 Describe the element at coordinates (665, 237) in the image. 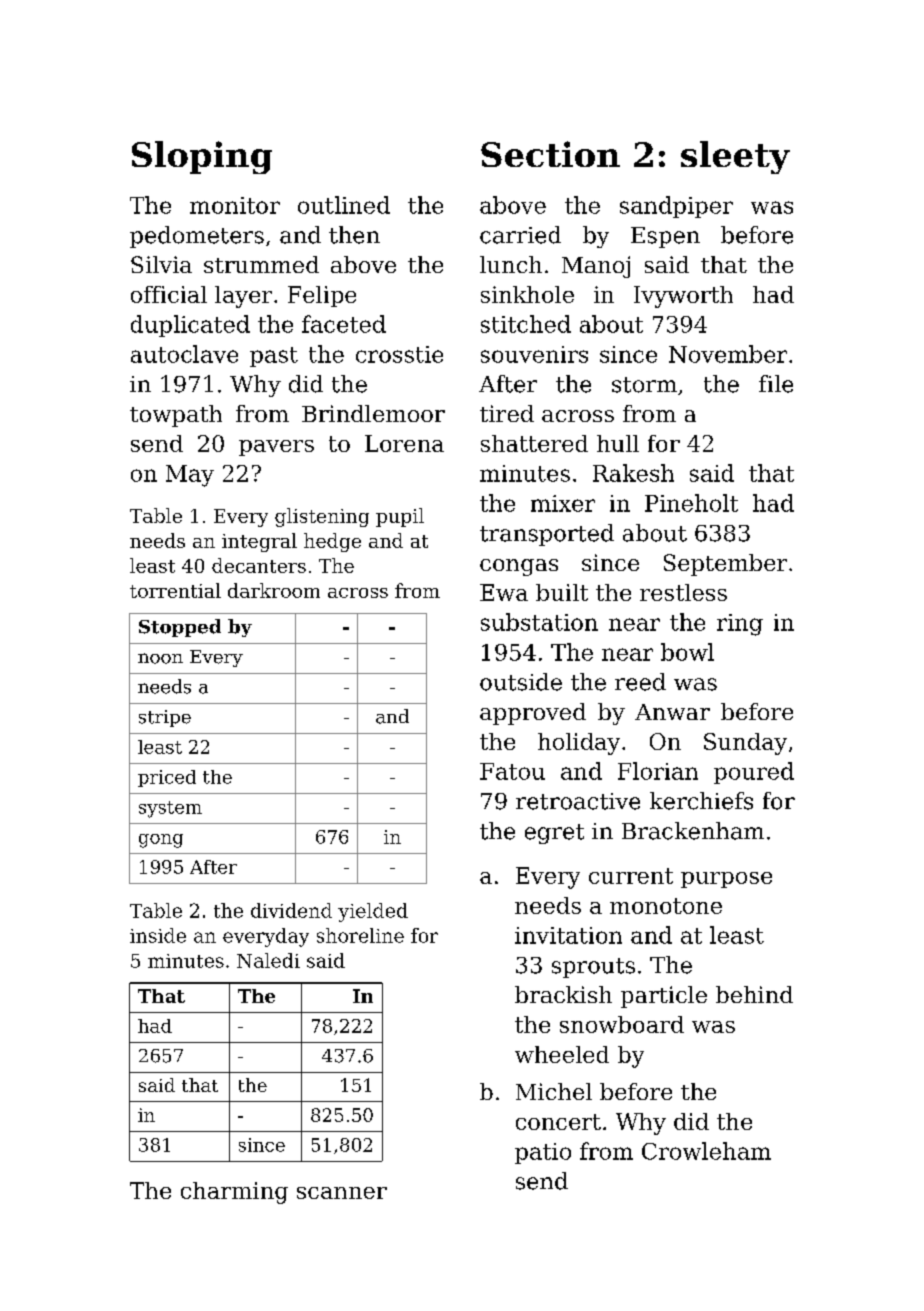

I see `Espen` at that location.
